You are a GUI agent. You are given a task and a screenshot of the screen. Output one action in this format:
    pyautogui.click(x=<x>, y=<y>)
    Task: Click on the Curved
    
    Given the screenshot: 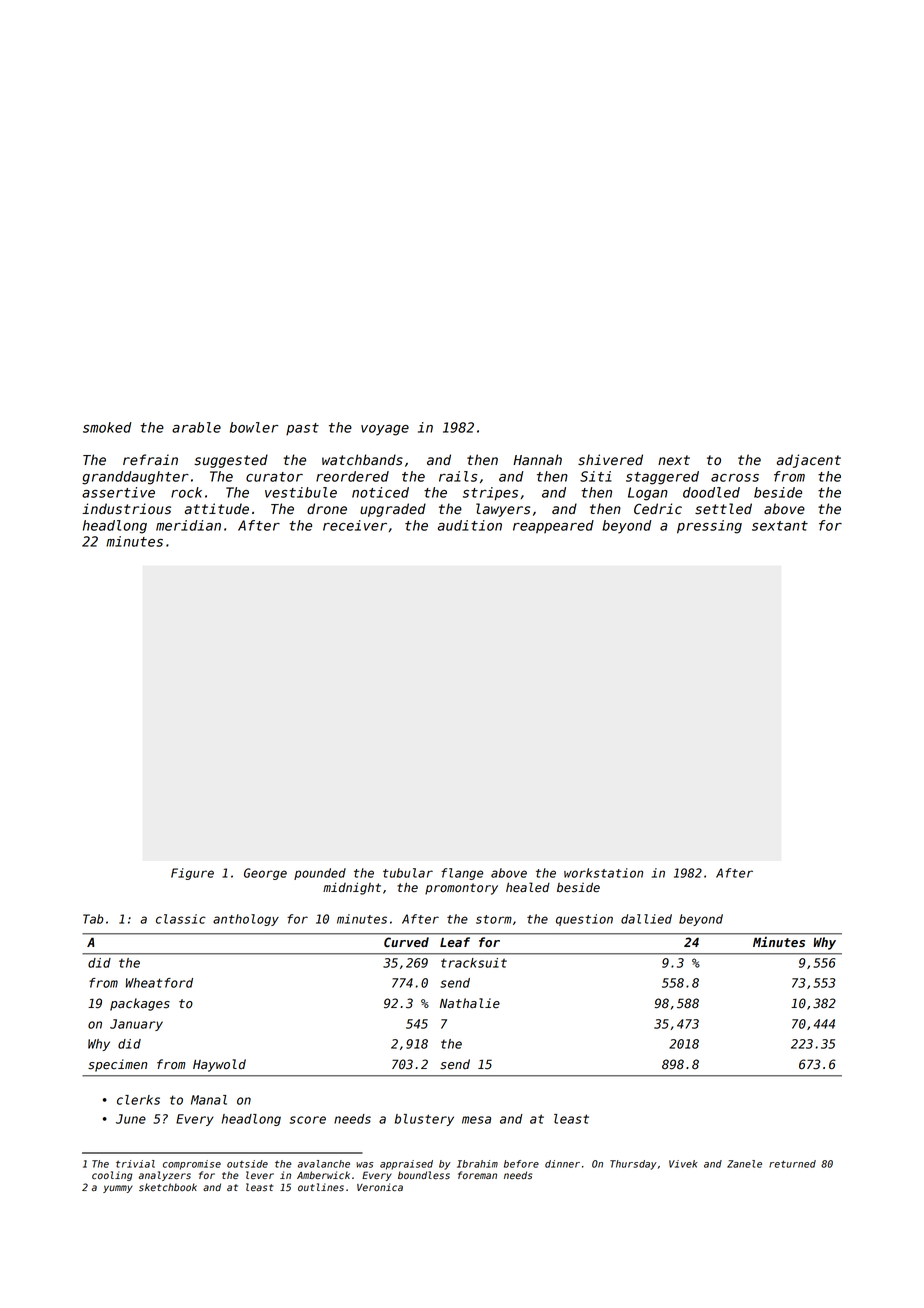 What is the action you would take?
    pyautogui.click(x=406, y=942)
